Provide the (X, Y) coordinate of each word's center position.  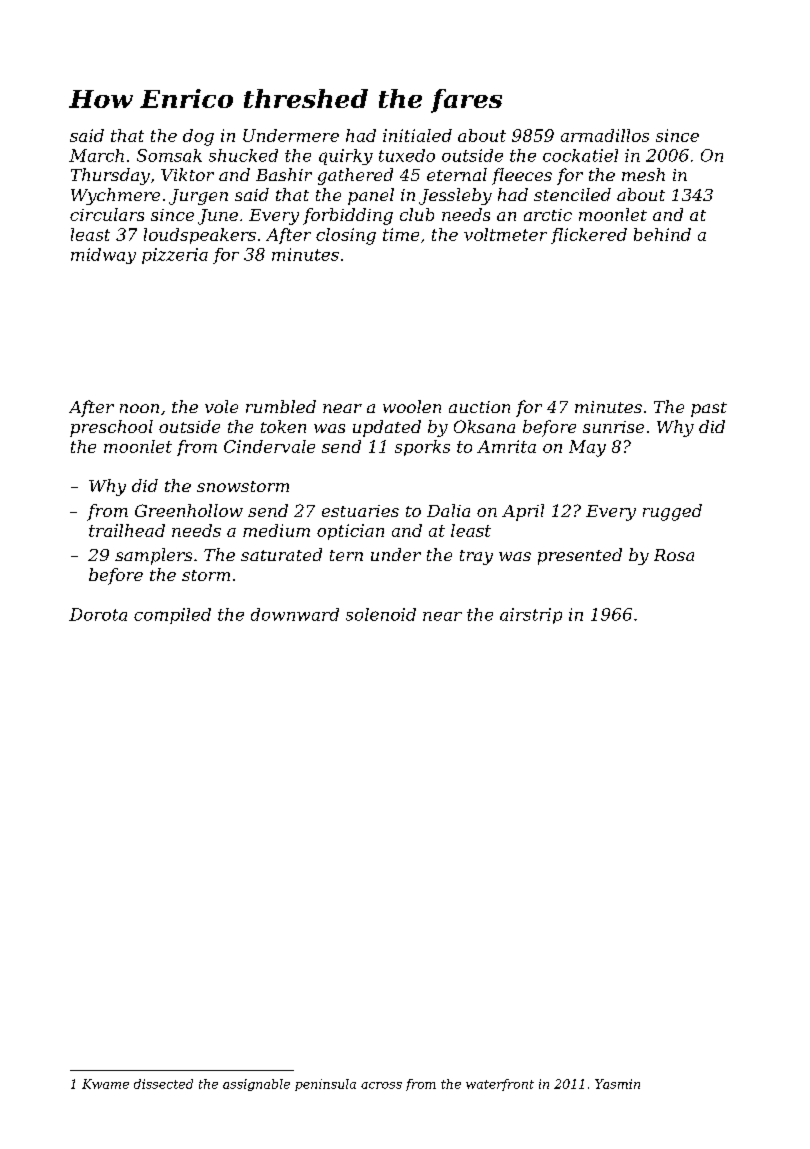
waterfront (500, 1085)
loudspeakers (200, 236)
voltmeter (505, 234)
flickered (589, 236)
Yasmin (617, 1084)
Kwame (105, 1084)
